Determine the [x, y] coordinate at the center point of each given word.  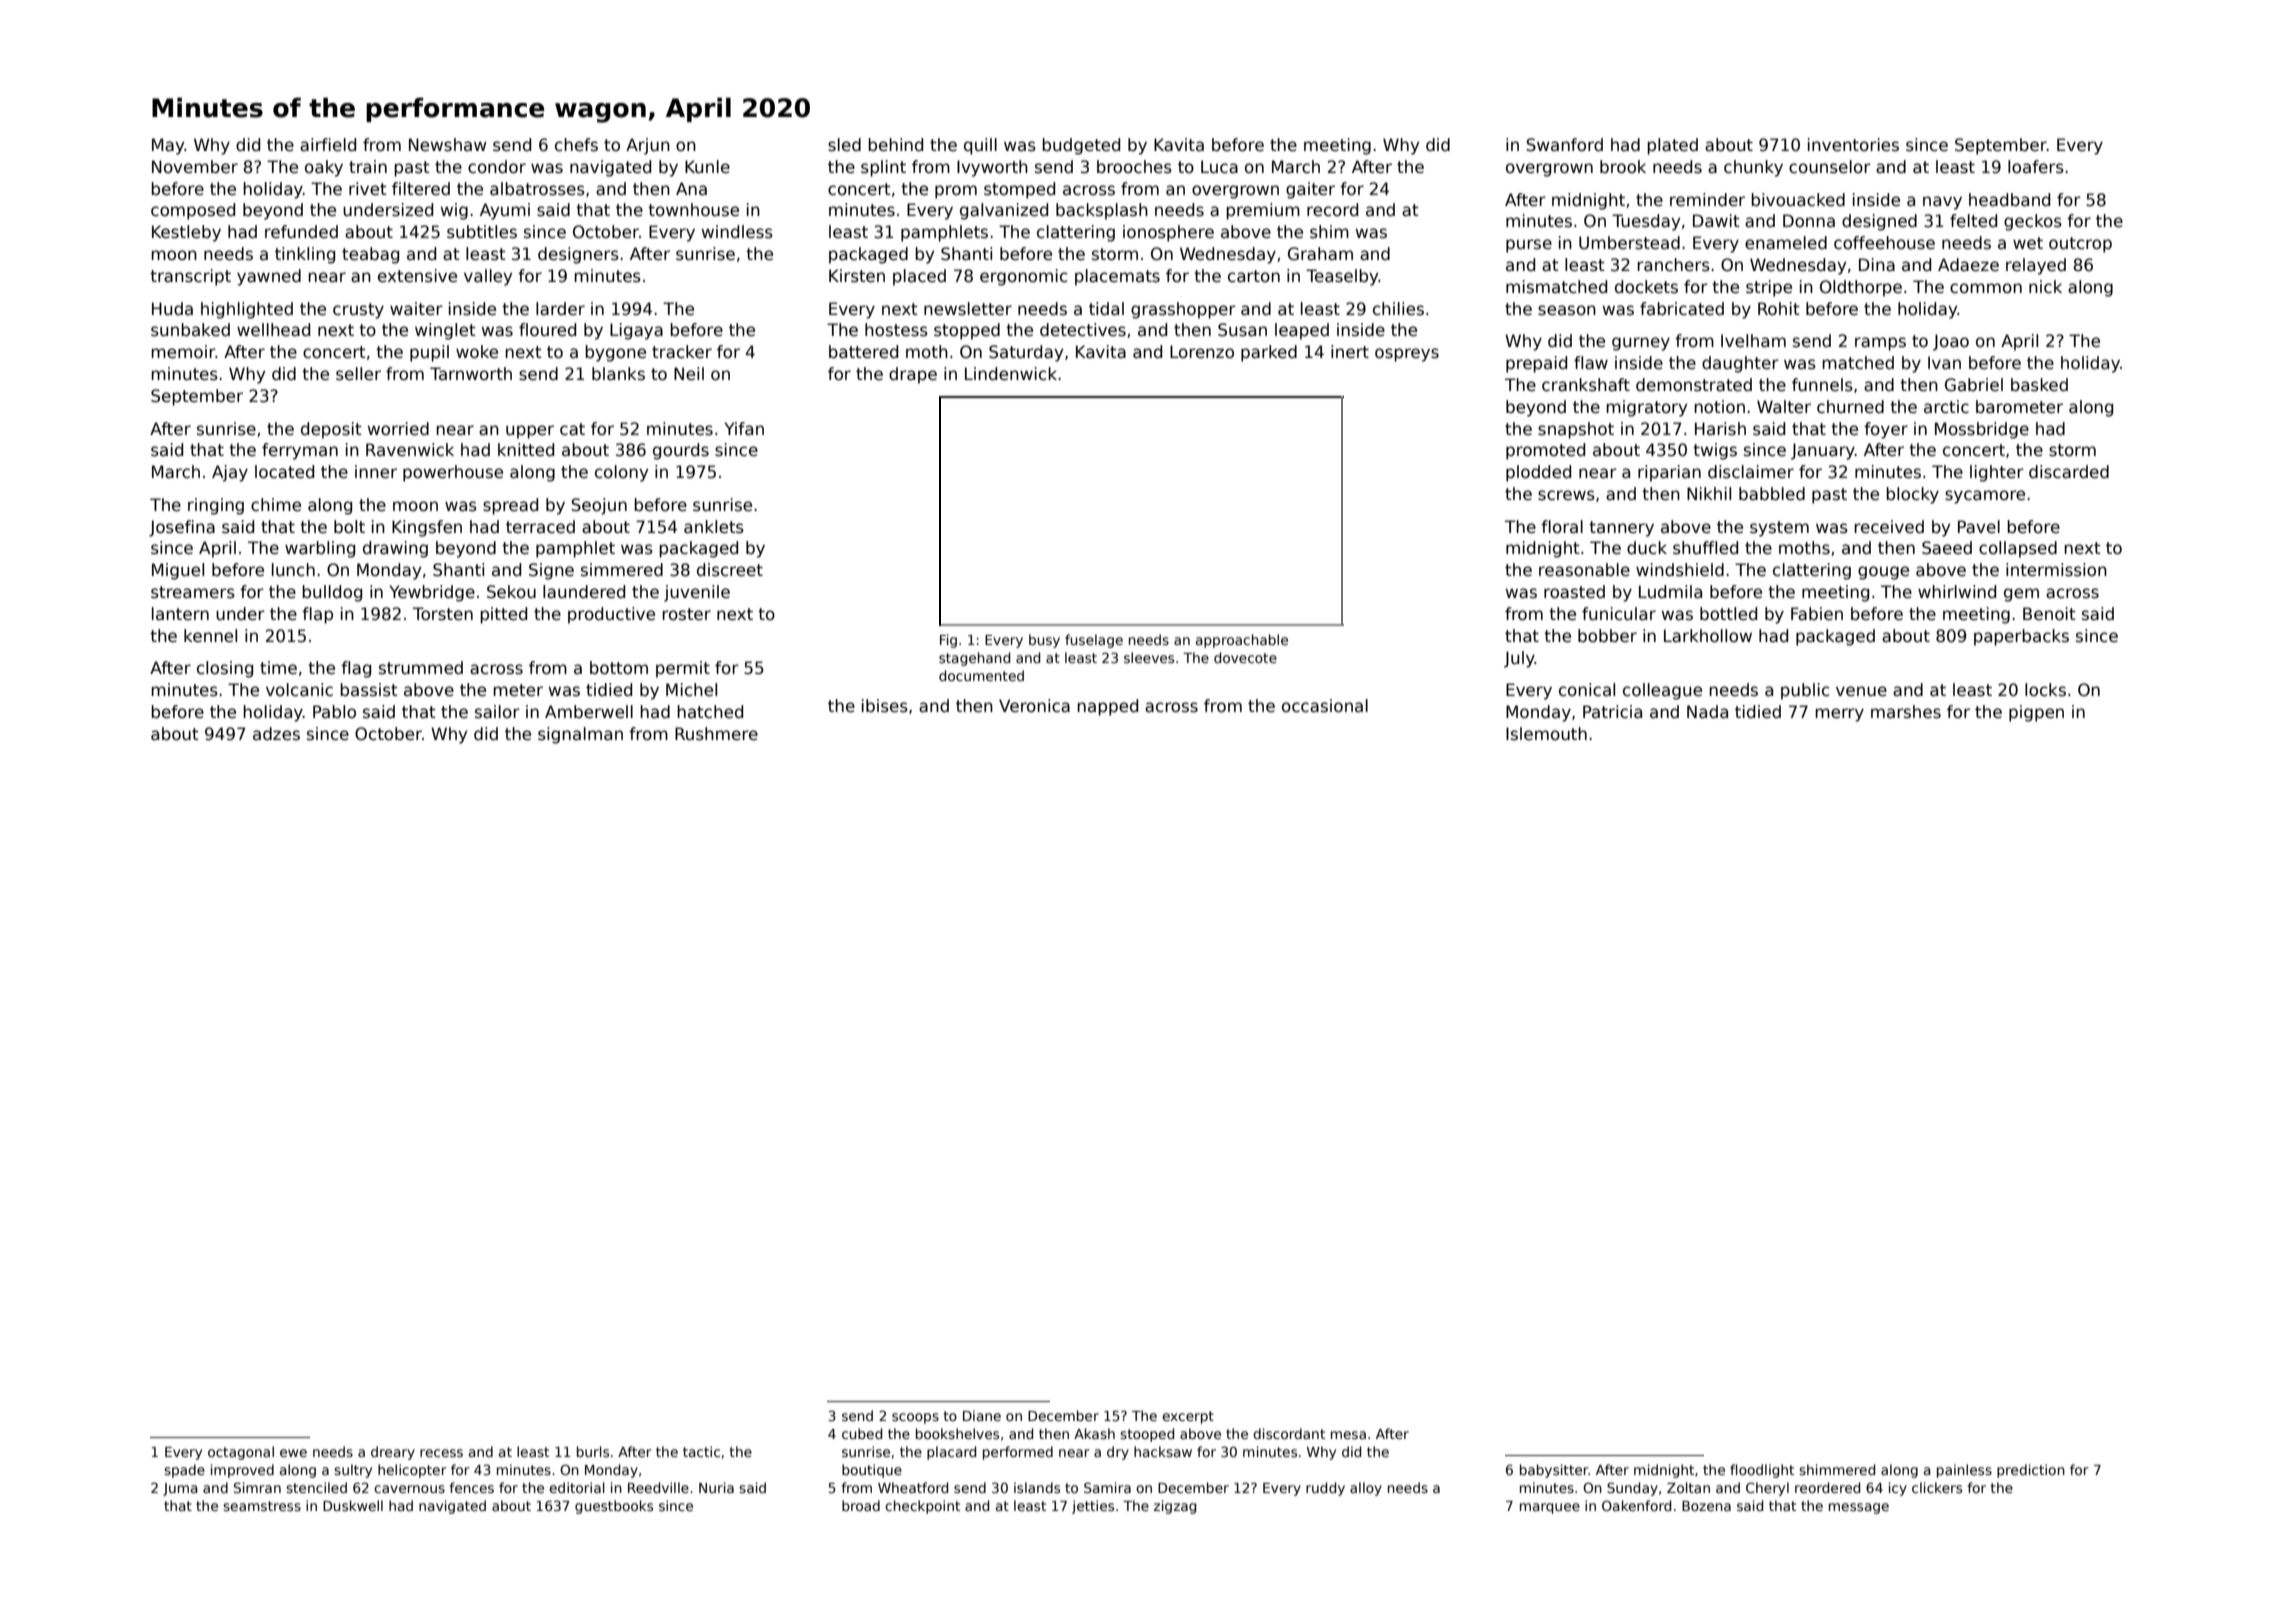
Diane [982, 1415]
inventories [1853, 145]
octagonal [241, 1453]
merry [1839, 715]
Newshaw [448, 145]
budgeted [1081, 146]
